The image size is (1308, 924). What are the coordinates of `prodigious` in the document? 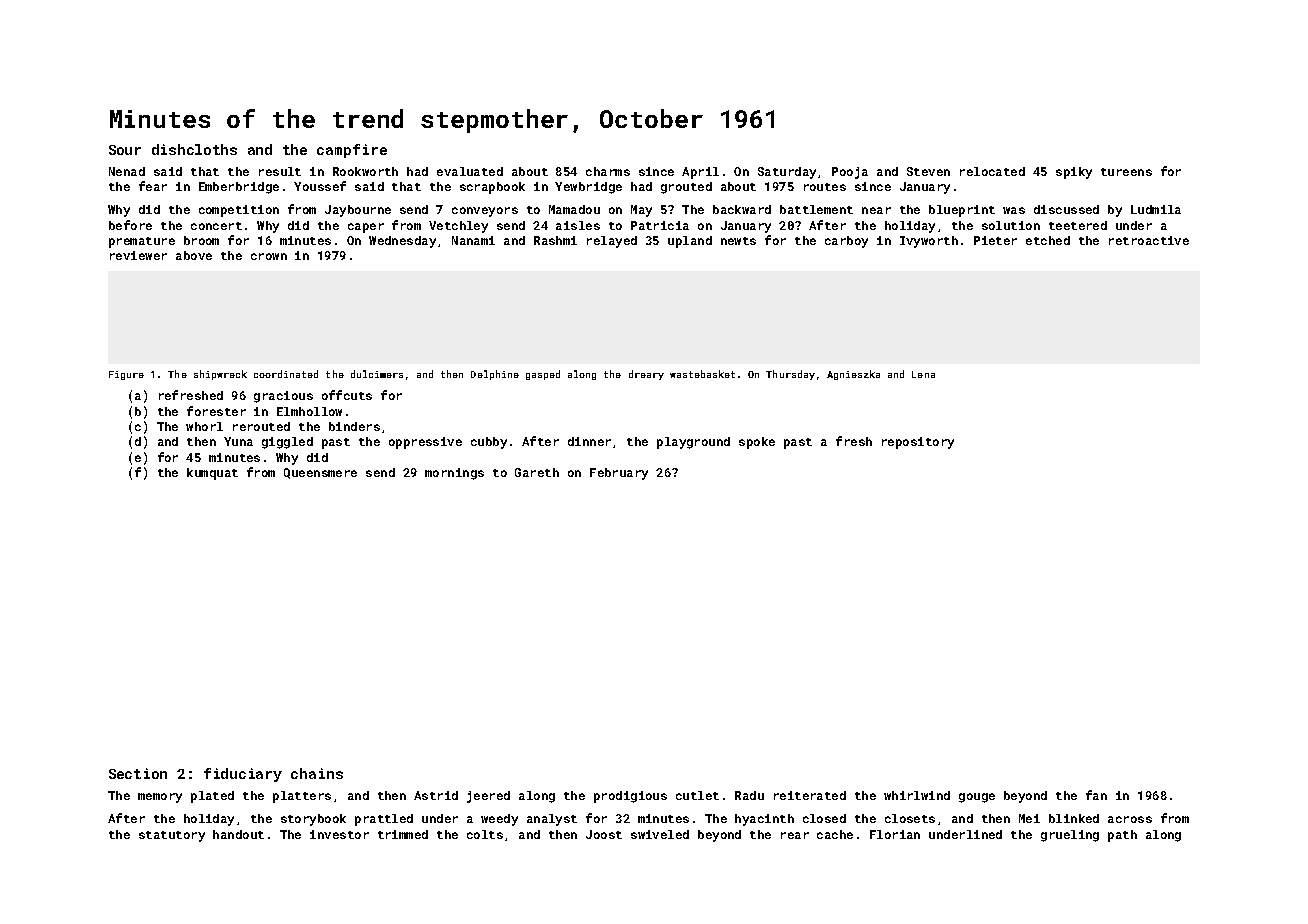 It's located at (630, 797).
